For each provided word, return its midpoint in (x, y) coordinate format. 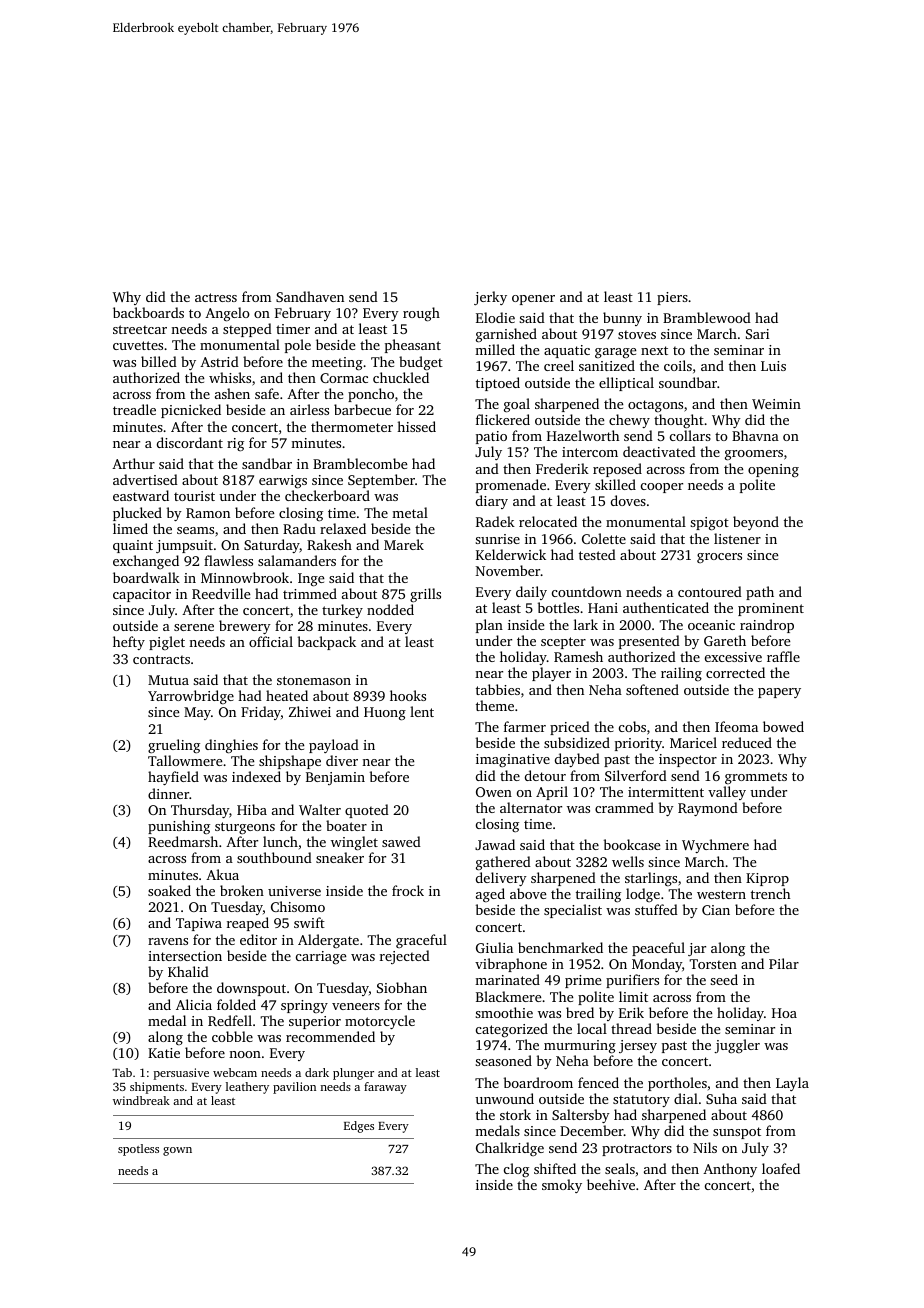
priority (638, 744)
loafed (781, 1168)
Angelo (227, 314)
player (551, 674)
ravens (168, 941)
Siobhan (402, 987)
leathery (247, 1088)
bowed (783, 726)
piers (672, 298)
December (592, 1130)
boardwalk (146, 577)
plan (489, 626)
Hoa (784, 1013)
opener (533, 300)
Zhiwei (310, 711)
